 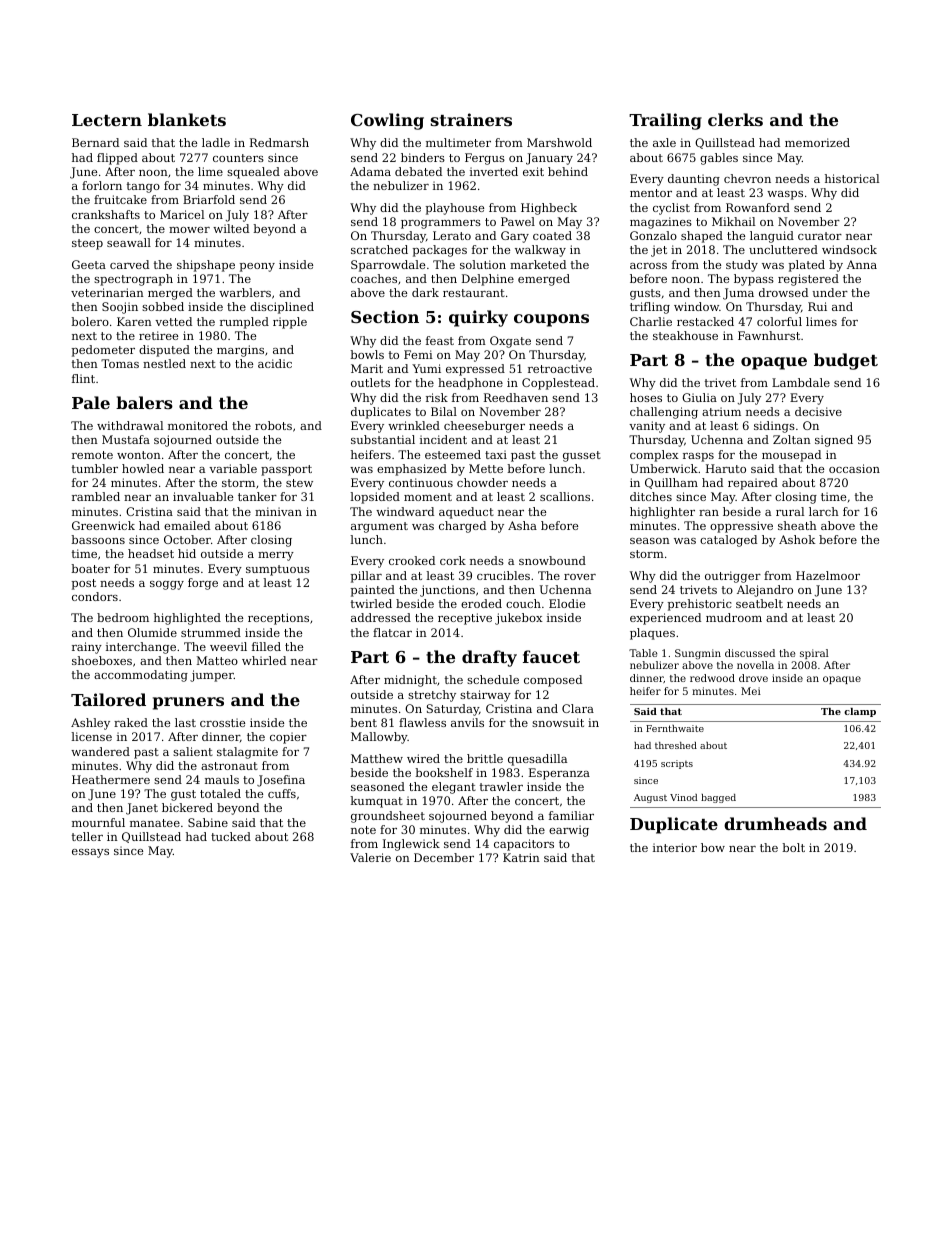 What do you see at coordinates (493, 679) in the screenshot?
I see `schedule` at bounding box center [493, 679].
